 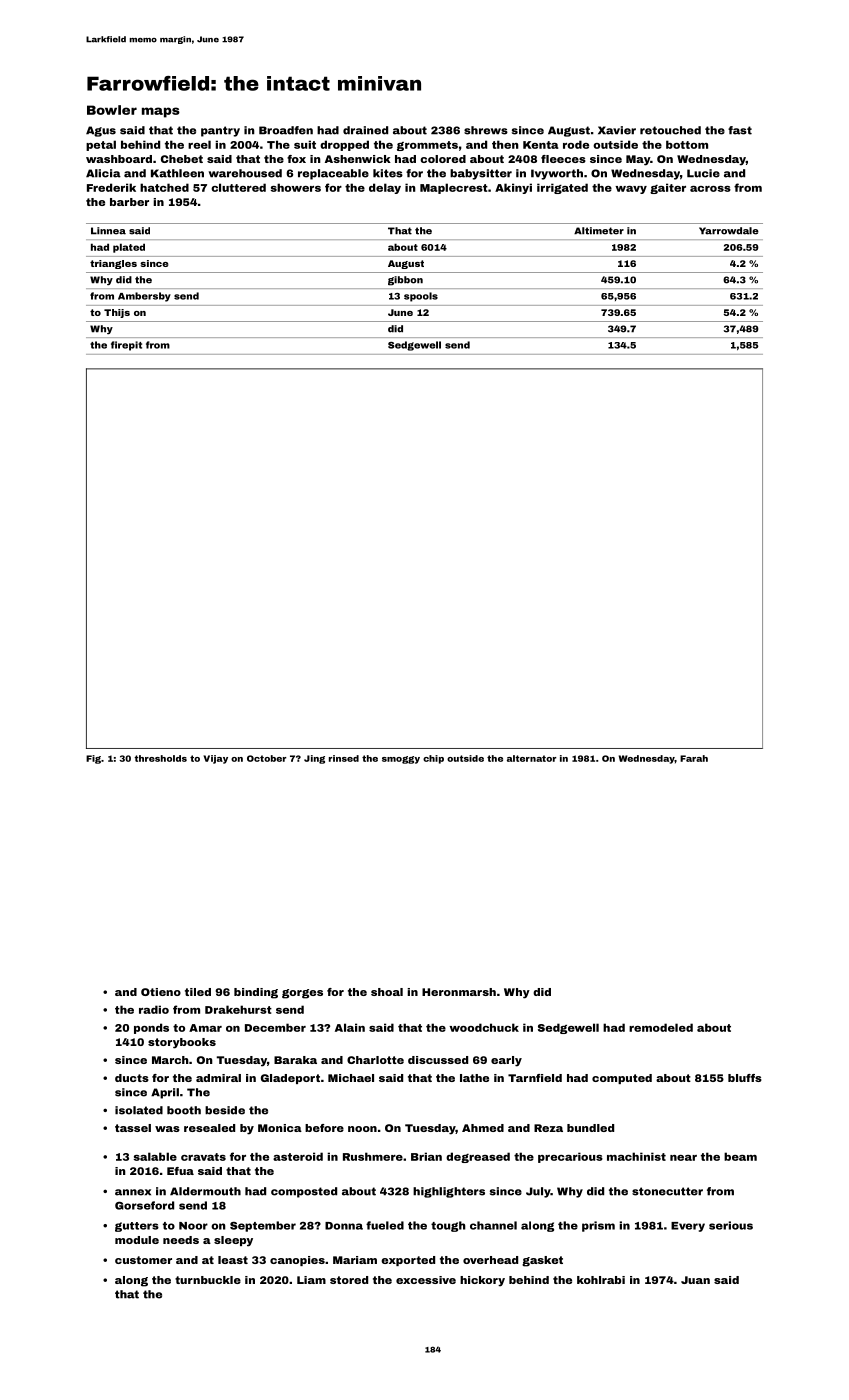 I want to click on smoggy, so click(x=401, y=760).
